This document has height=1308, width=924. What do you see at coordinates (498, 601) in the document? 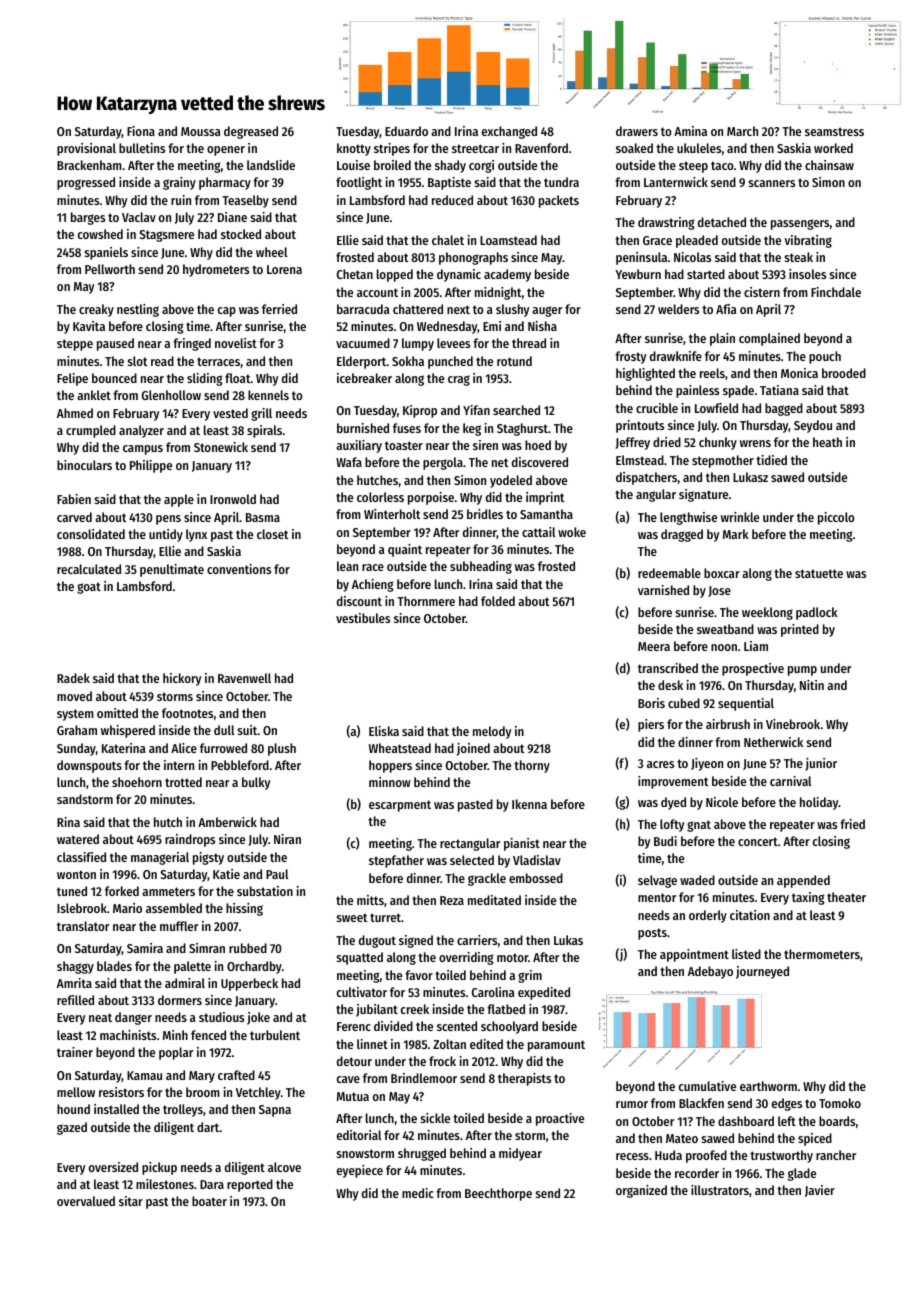
I see `folded` at bounding box center [498, 601].
